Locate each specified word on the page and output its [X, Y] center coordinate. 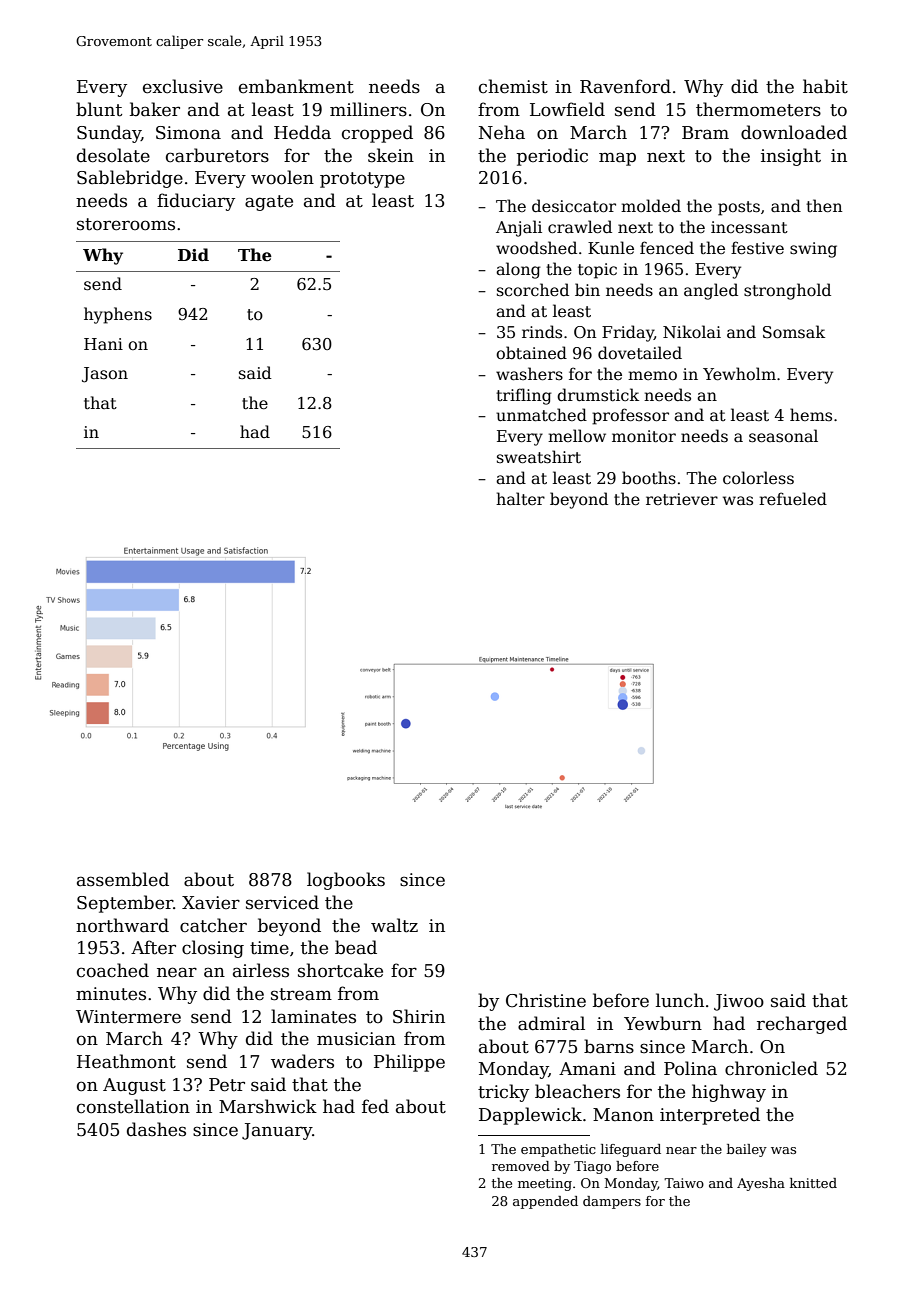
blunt [99, 109]
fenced [667, 248]
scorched [533, 290]
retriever [682, 499]
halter [520, 498]
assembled [123, 879]
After [153, 947]
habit [825, 86]
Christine [546, 1000]
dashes [156, 1129]
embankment [296, 86]
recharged [802, 1025]
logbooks [346, 881]
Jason [105, 375]
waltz [394, 925]
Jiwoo [739, 1002]
